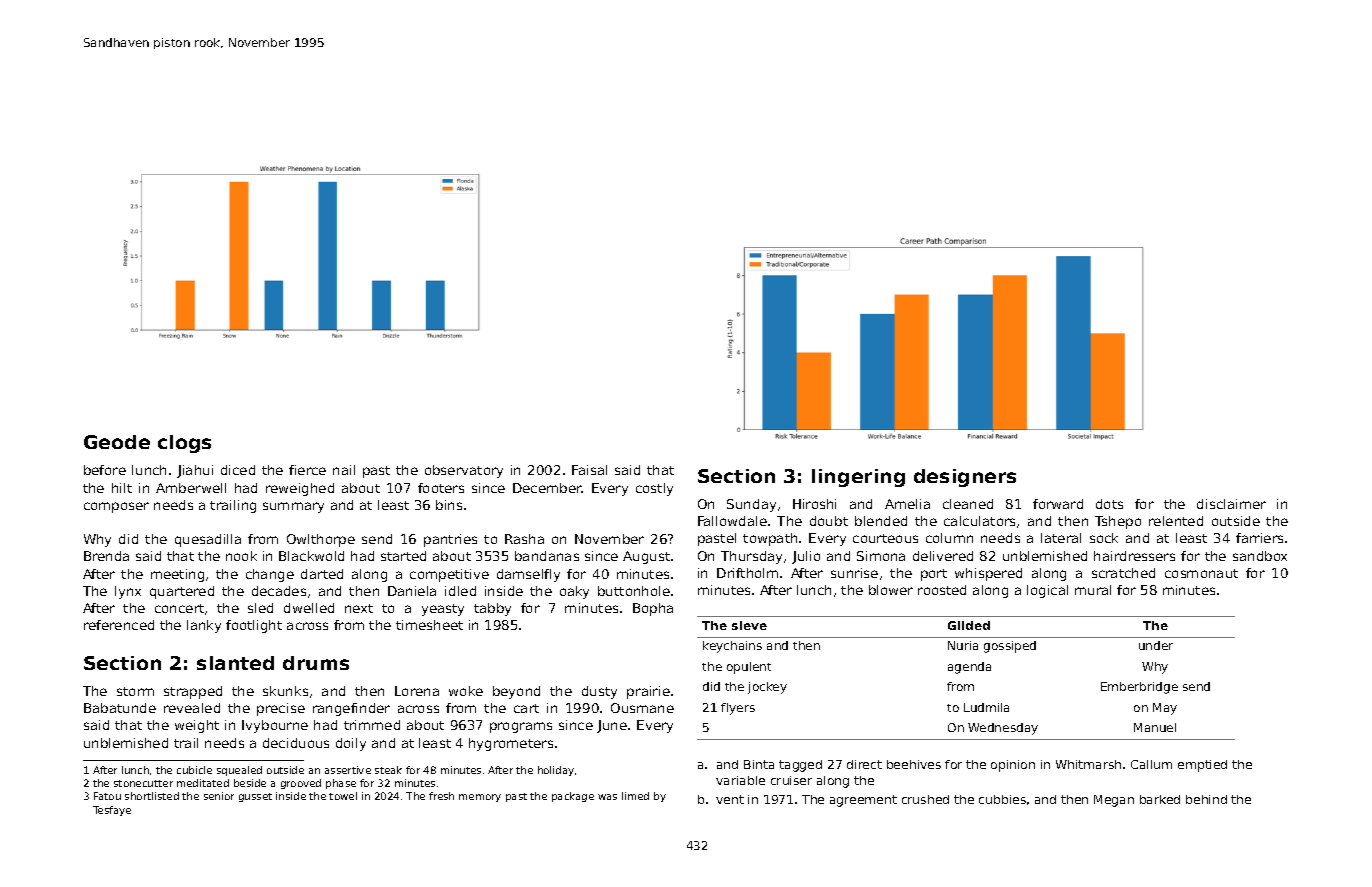  Describe the element at coordinates (235, 663) in the page. I see `slanted` at that location.
